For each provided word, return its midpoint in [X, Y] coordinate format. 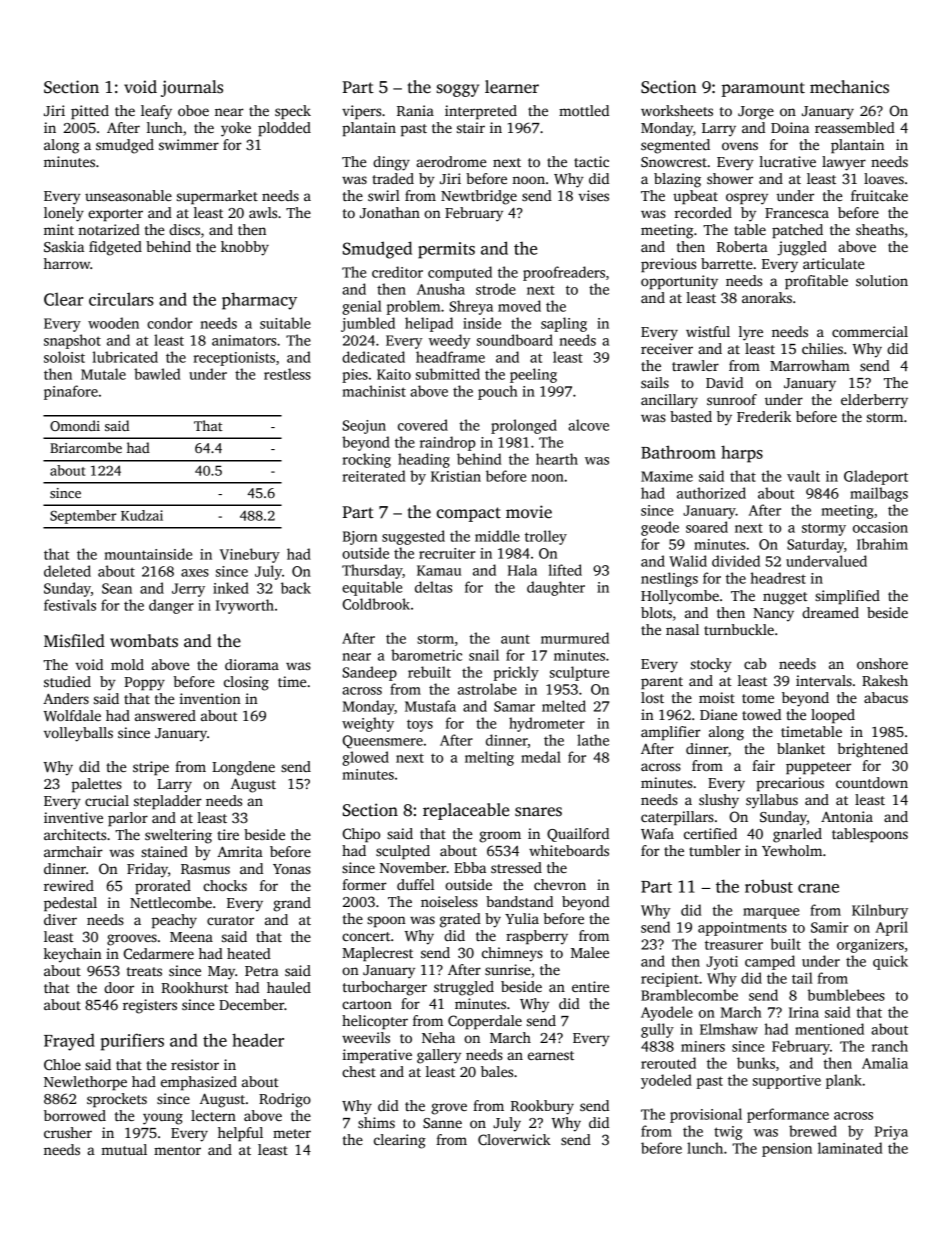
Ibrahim [882, 544]
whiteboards [569, 850]
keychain [73, 955]
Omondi [75, 425]
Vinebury [250, 555]
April [892, 928]
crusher [68, 1132]
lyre [751, 333]
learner [512, 87]
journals [192, 88]
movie [529, 512]
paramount [763, 89]
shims [376, 1122]
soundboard [515, 340]
